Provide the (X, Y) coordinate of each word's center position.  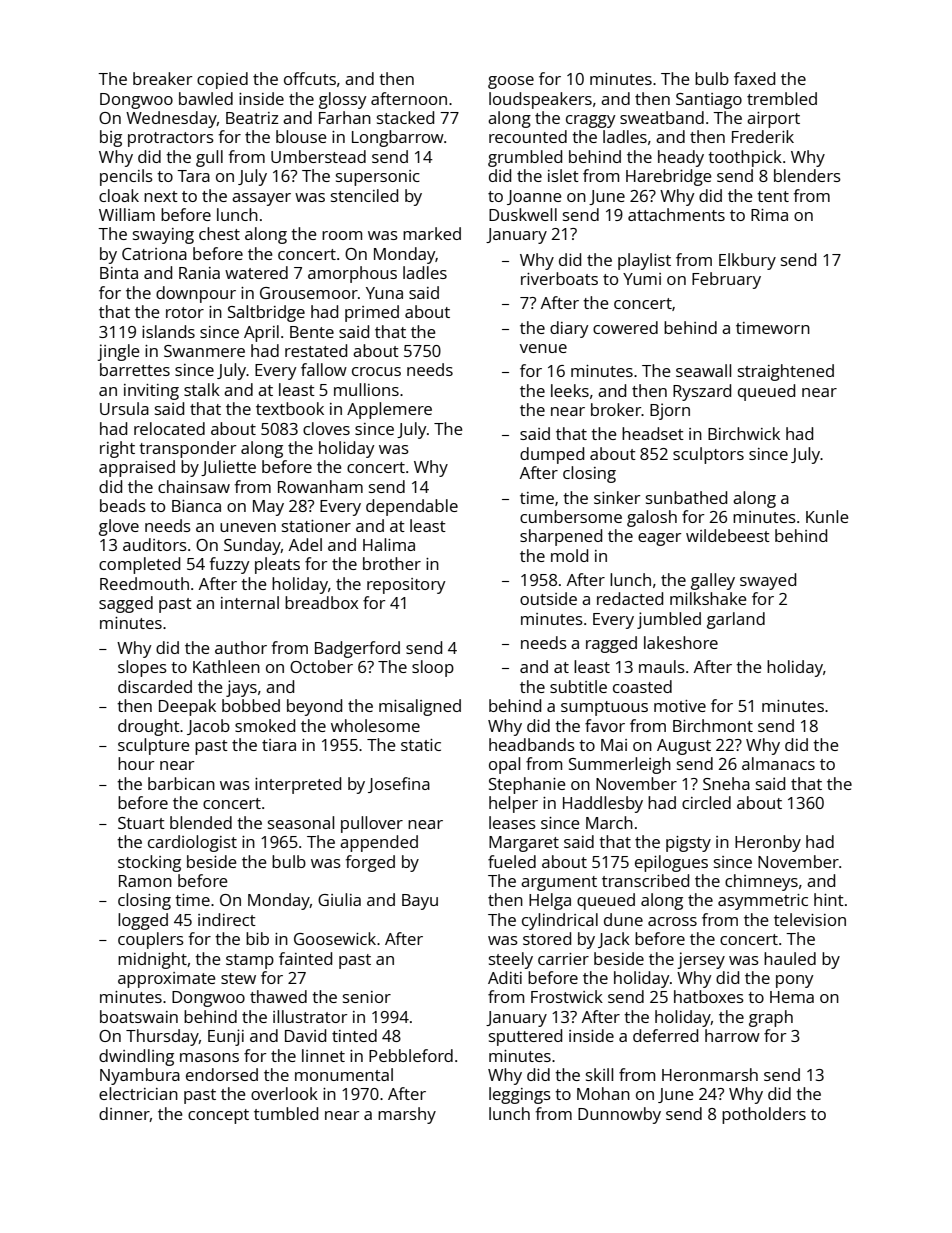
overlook (284, 1093)
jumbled (669, 620)
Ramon (145, 881)
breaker (163, 78)
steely (511, 960)
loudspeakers (540, 100)
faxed (754, 78)
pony (795, 981)
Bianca (196, 506)
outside (548, 598)
